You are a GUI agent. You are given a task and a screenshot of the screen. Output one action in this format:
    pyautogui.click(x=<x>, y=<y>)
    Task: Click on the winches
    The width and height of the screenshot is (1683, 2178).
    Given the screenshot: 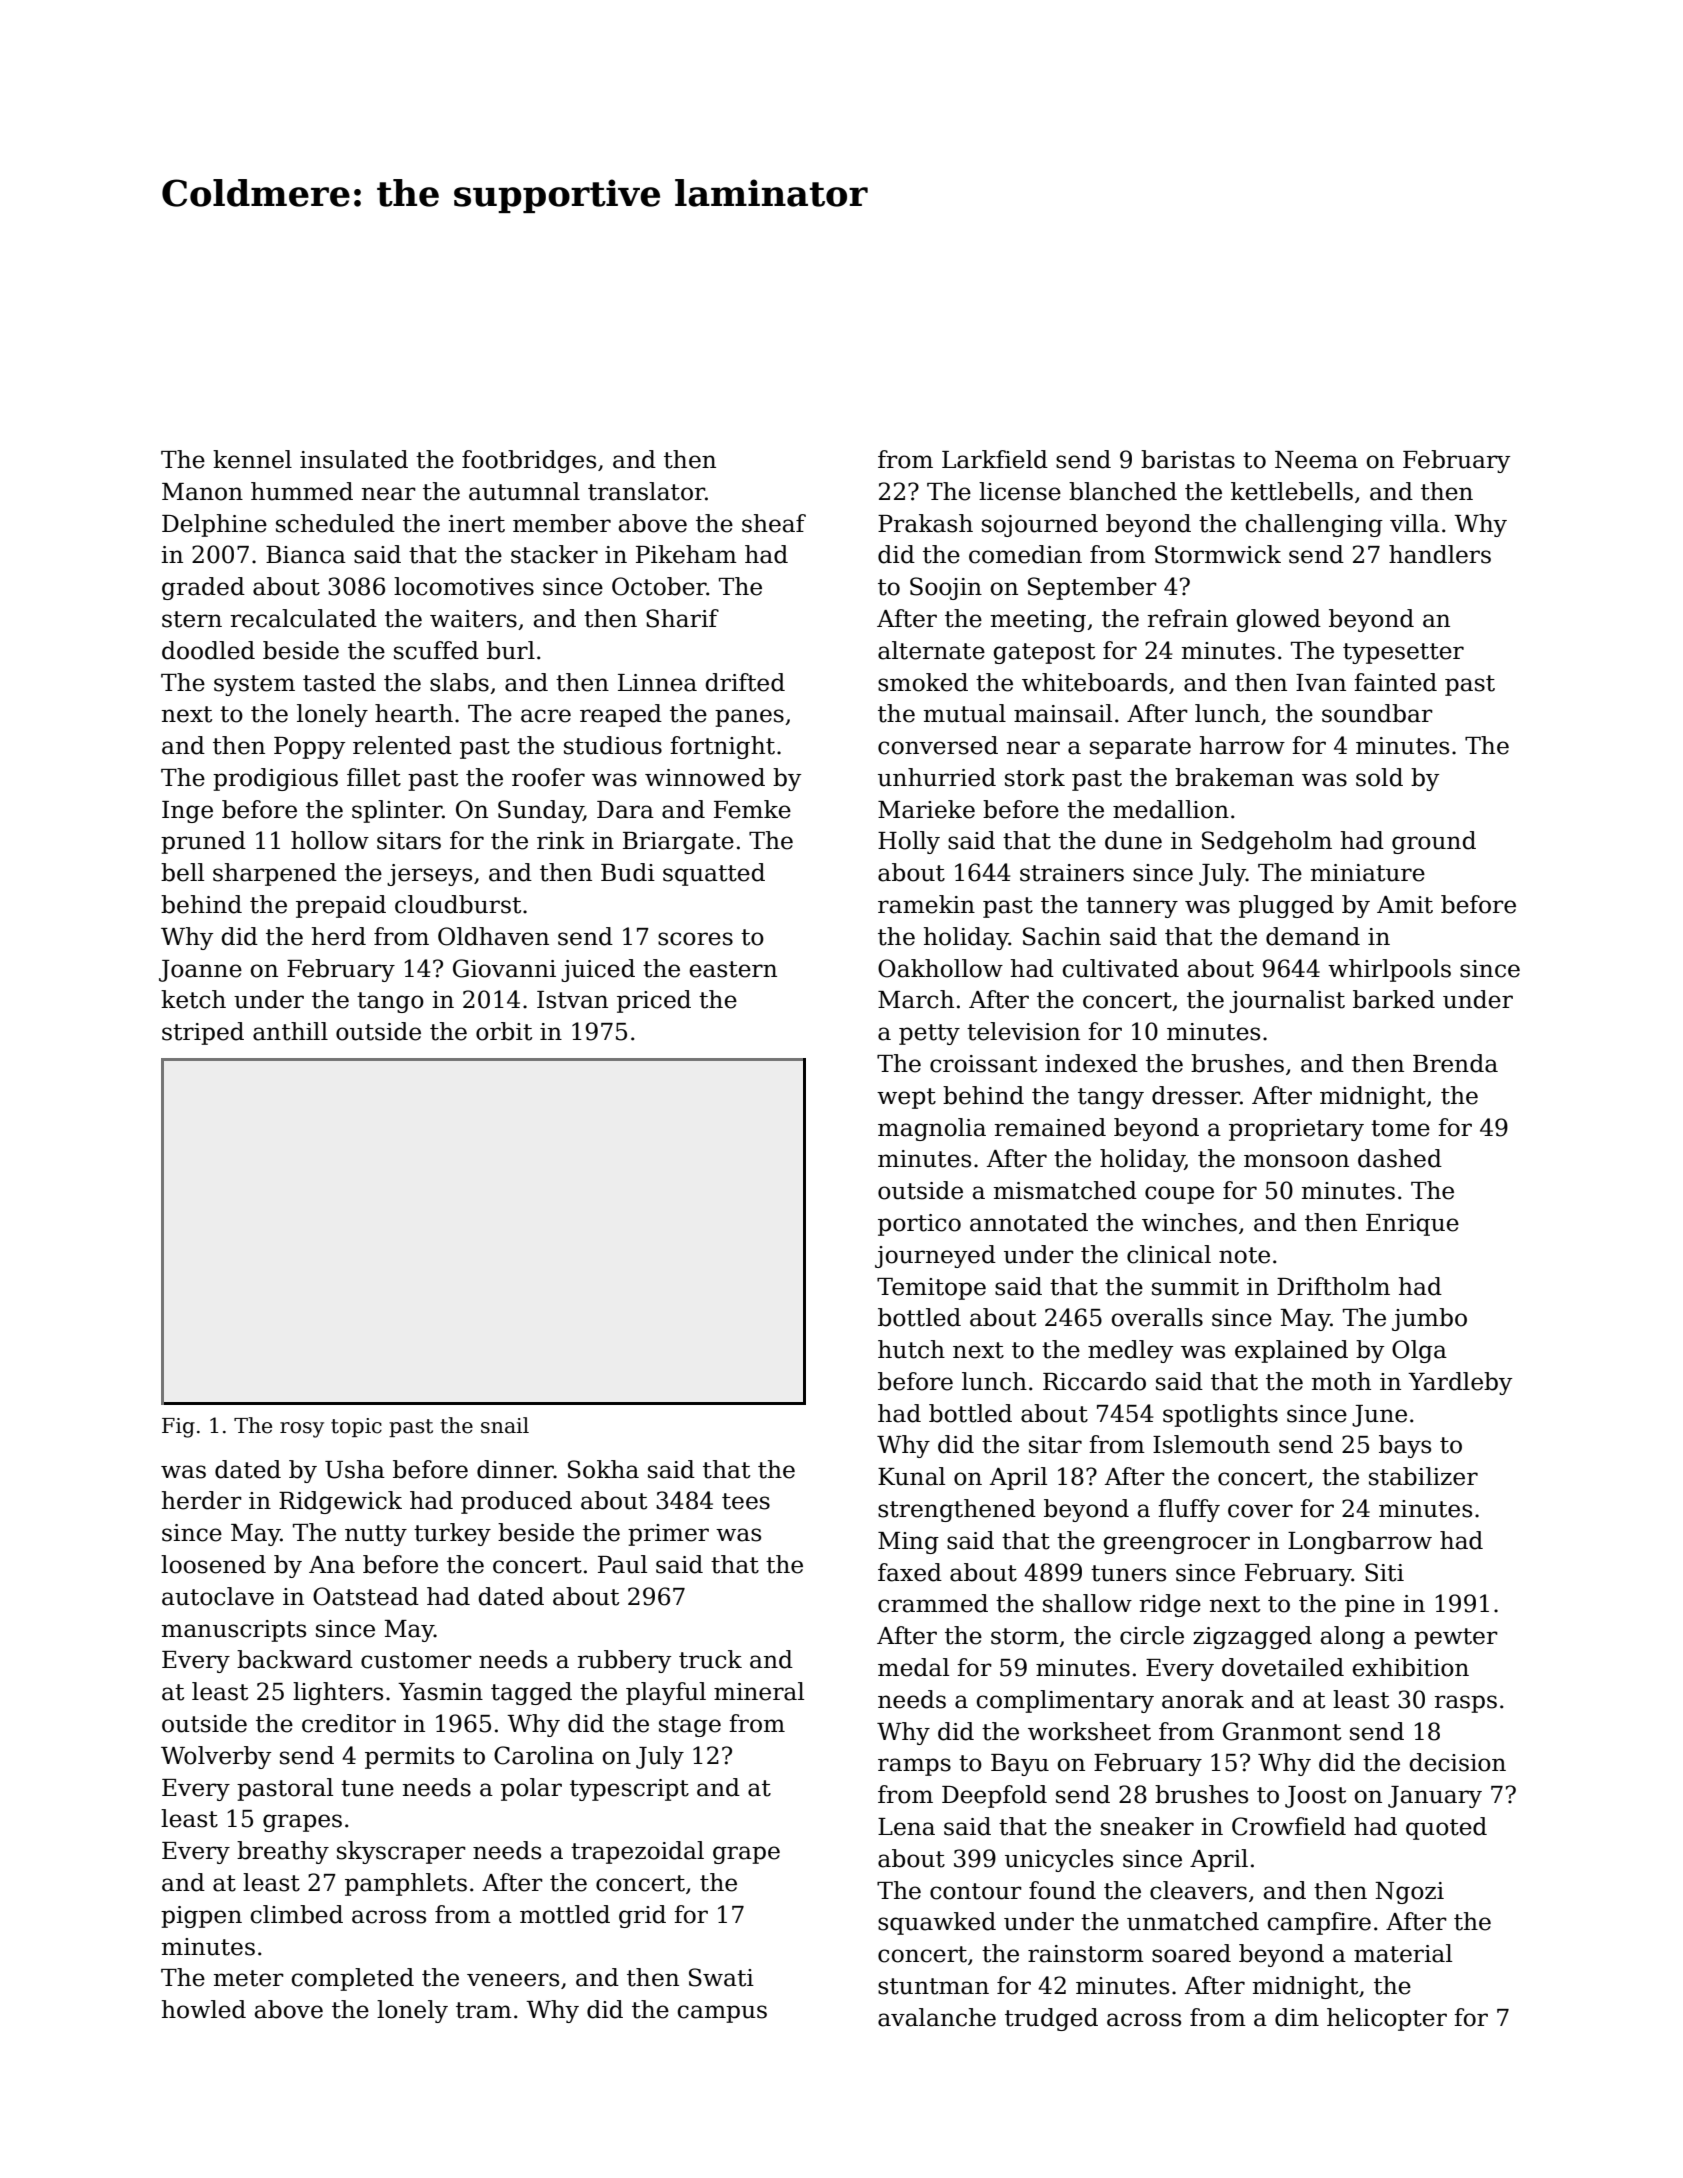 What is the action you would take?
    pyautogui.click(x=1189, y=1222)
